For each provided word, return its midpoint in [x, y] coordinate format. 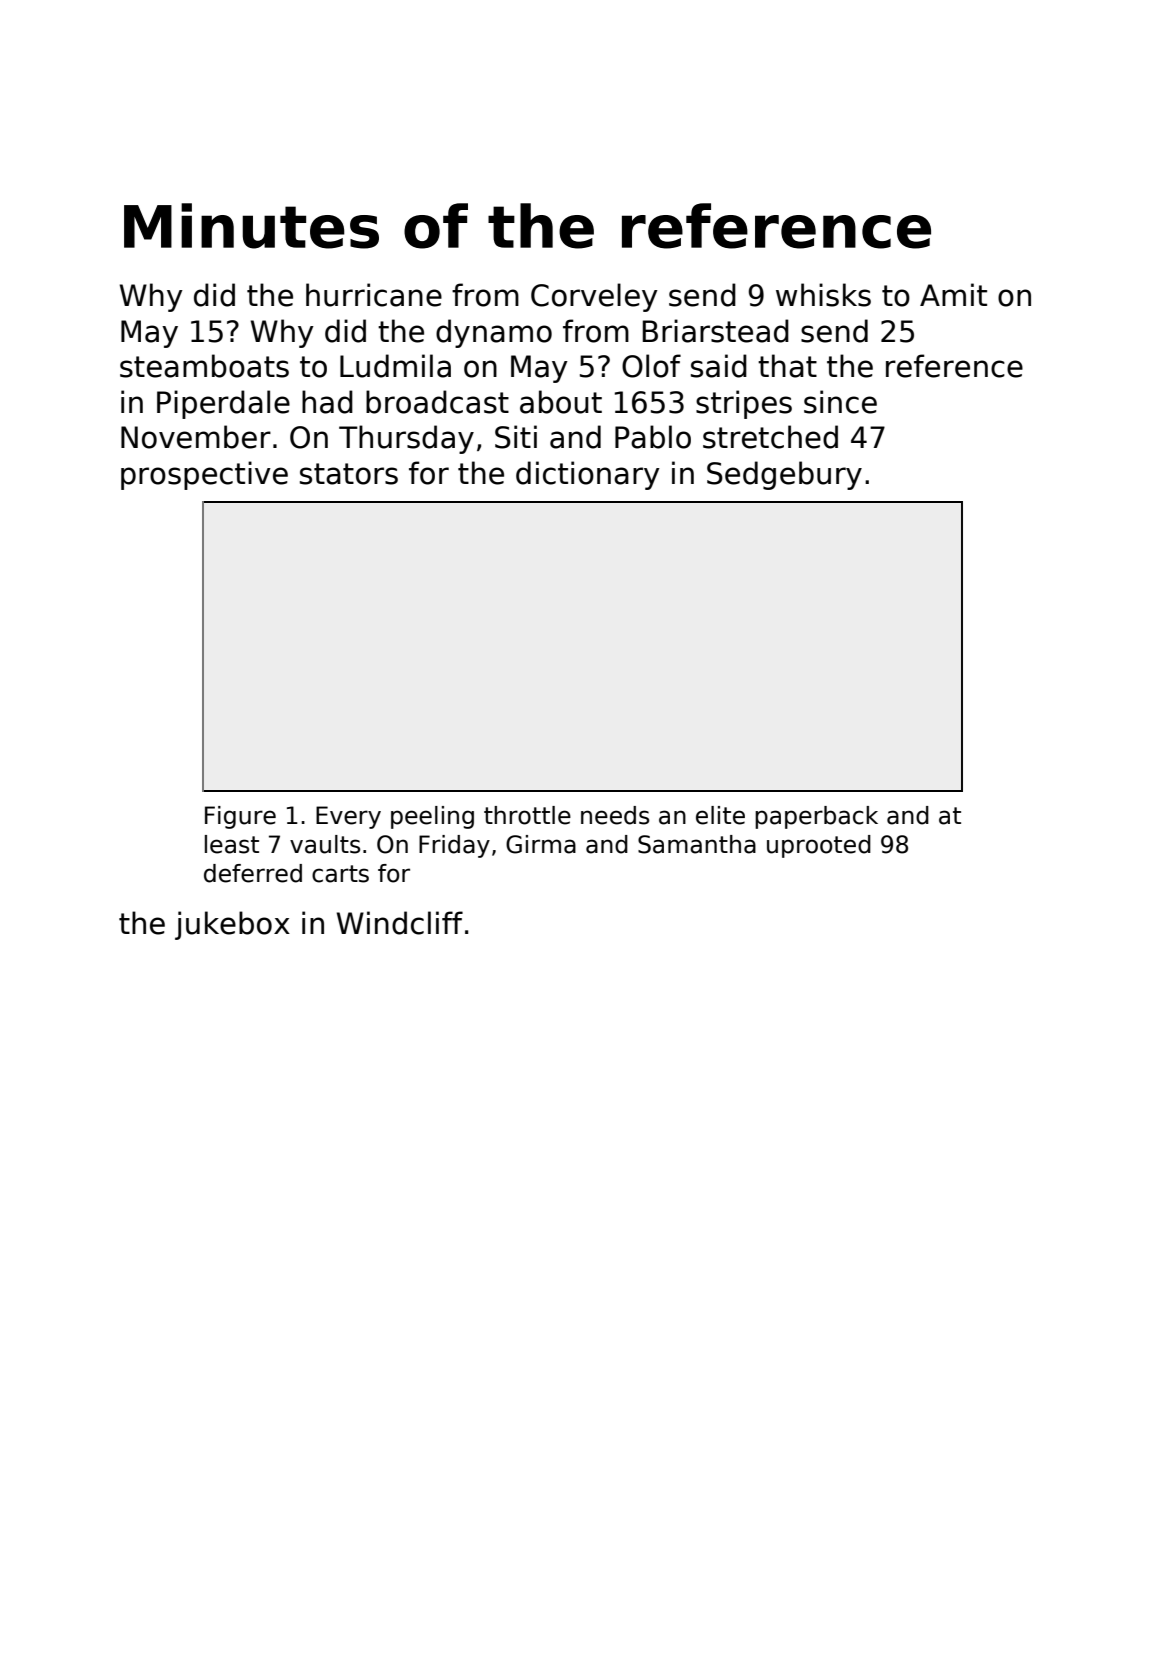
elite [720, 815]
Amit [953, 294]
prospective [204, 475]
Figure [240, 817]
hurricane [374, 295]
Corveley [594, 297]
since [840, 402]
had [327, 402]
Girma [541, 844]
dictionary [588, 475]
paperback [816, 817]
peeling [432, 817]
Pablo [653, 437]
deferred [253, 873]
